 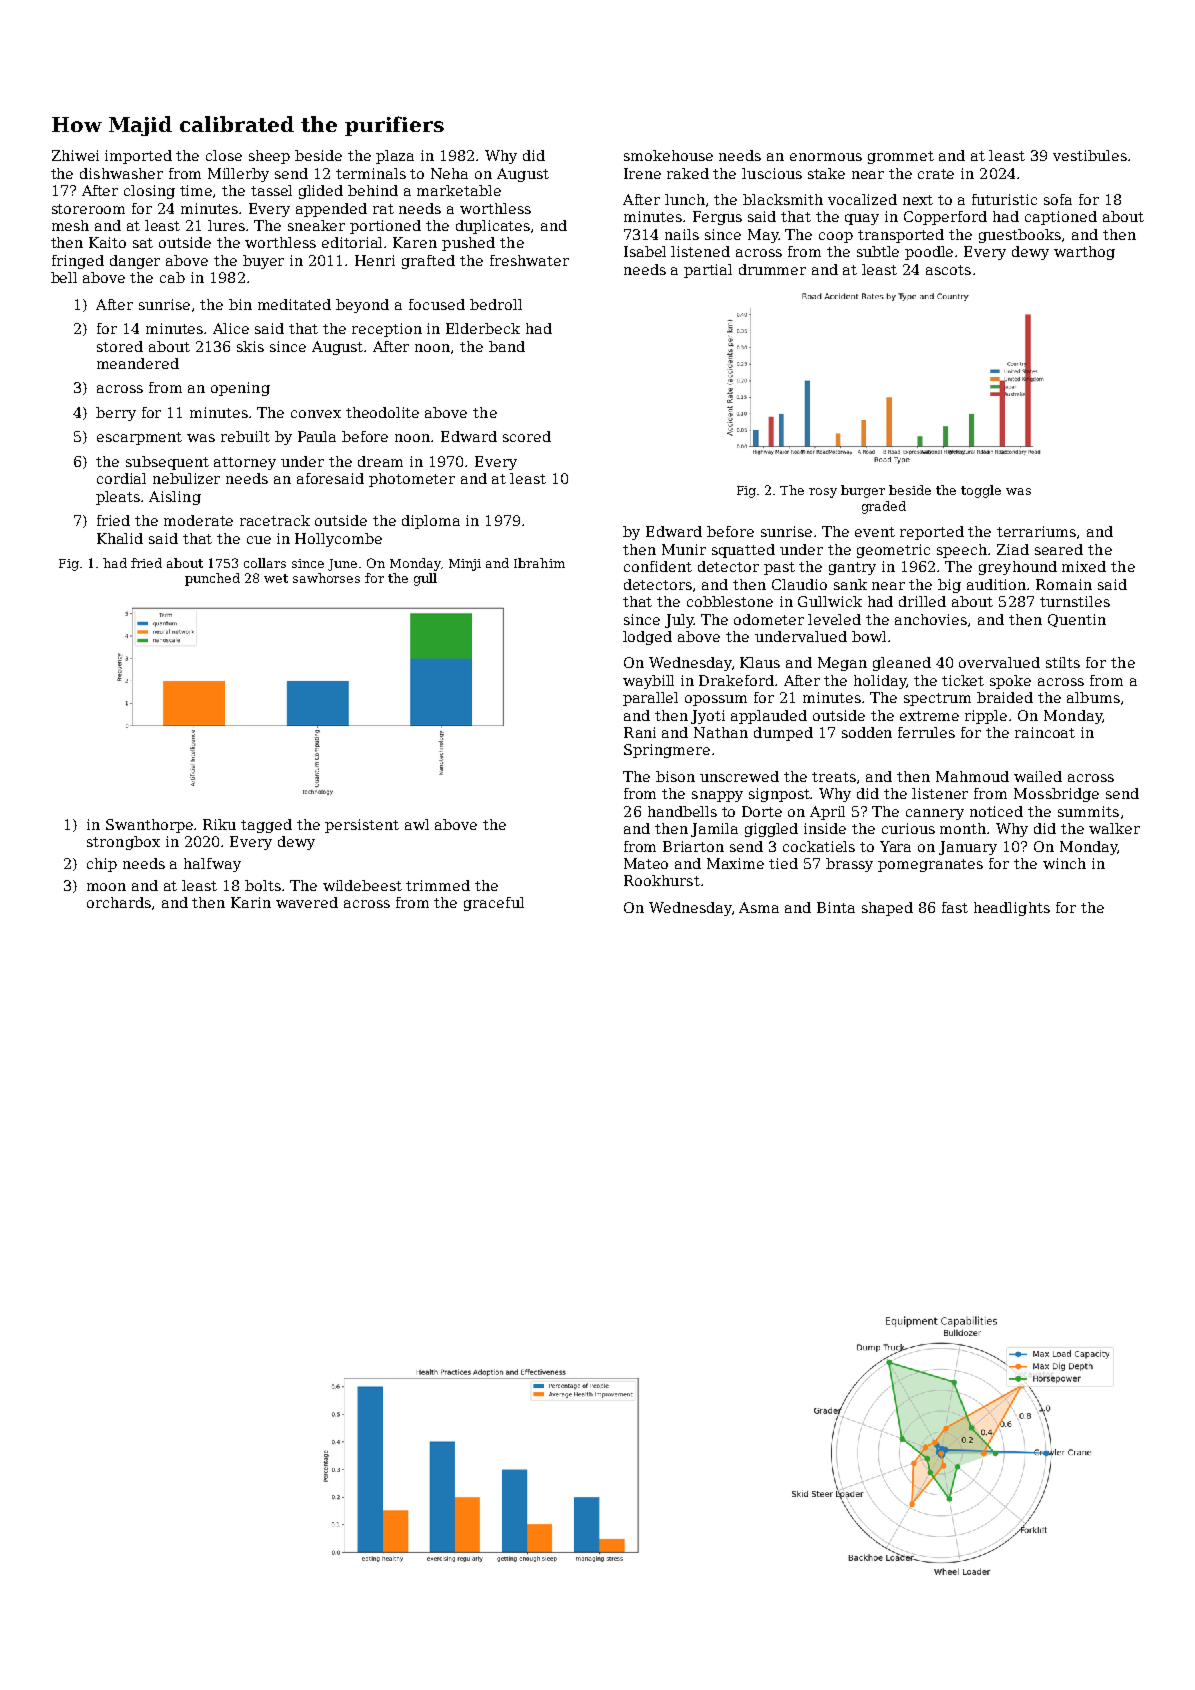 What do you see at coordinates (219, 824) in the screenshot?
I see `Riku` at bounding box center [219, 824].
